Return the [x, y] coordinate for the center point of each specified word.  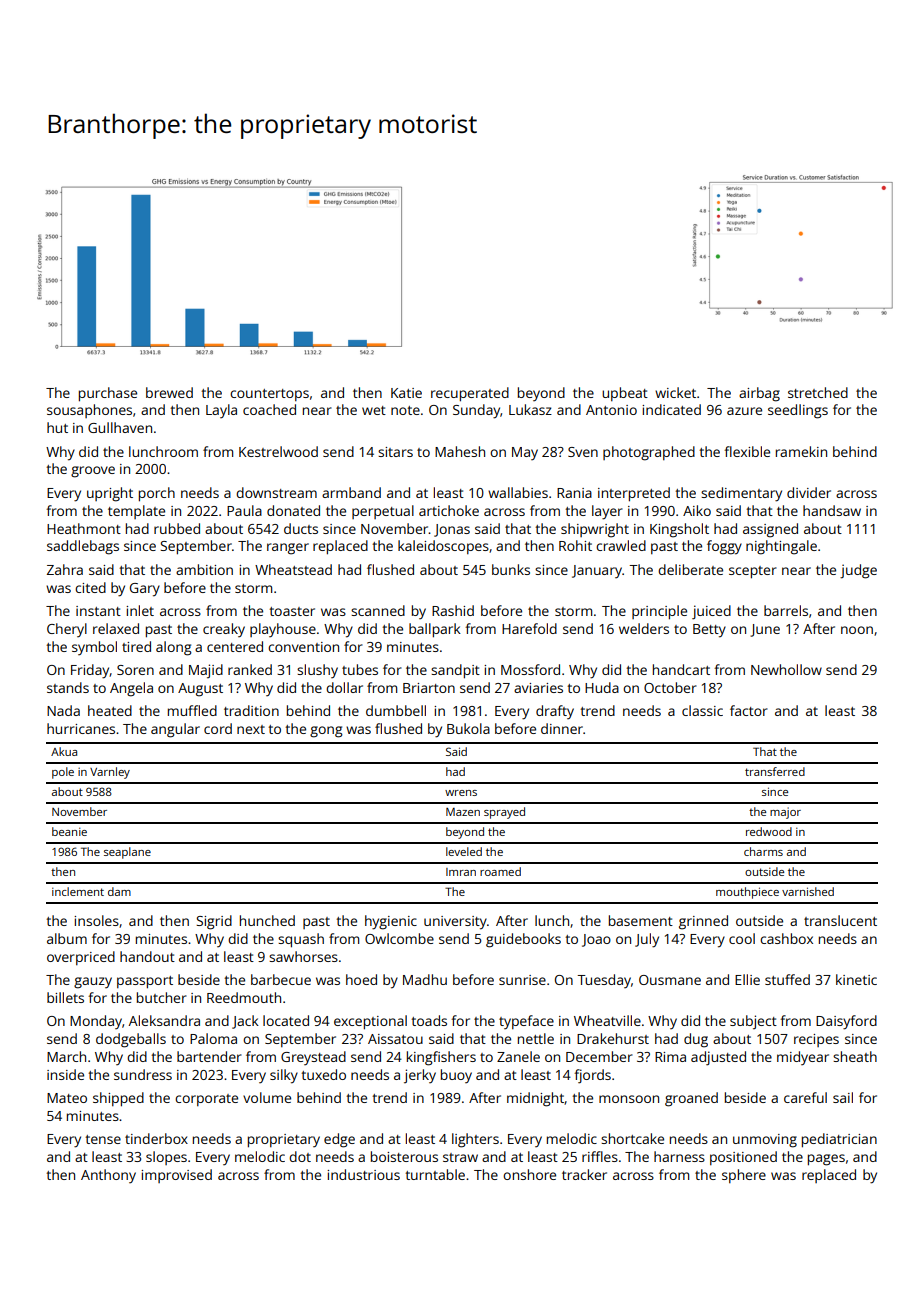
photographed [649, 453]
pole [63, 773]
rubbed [177, 528]
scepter [753, 572]
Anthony [108, 1176]
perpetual [383, 512]
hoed [361, 979]
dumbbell [396, 710]
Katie [406, 393]
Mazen [463, 812]
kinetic [856, 979]
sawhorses [303, 956]
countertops [269, 395]
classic [702, 710]
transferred [775, 771]
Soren [135, 670]
